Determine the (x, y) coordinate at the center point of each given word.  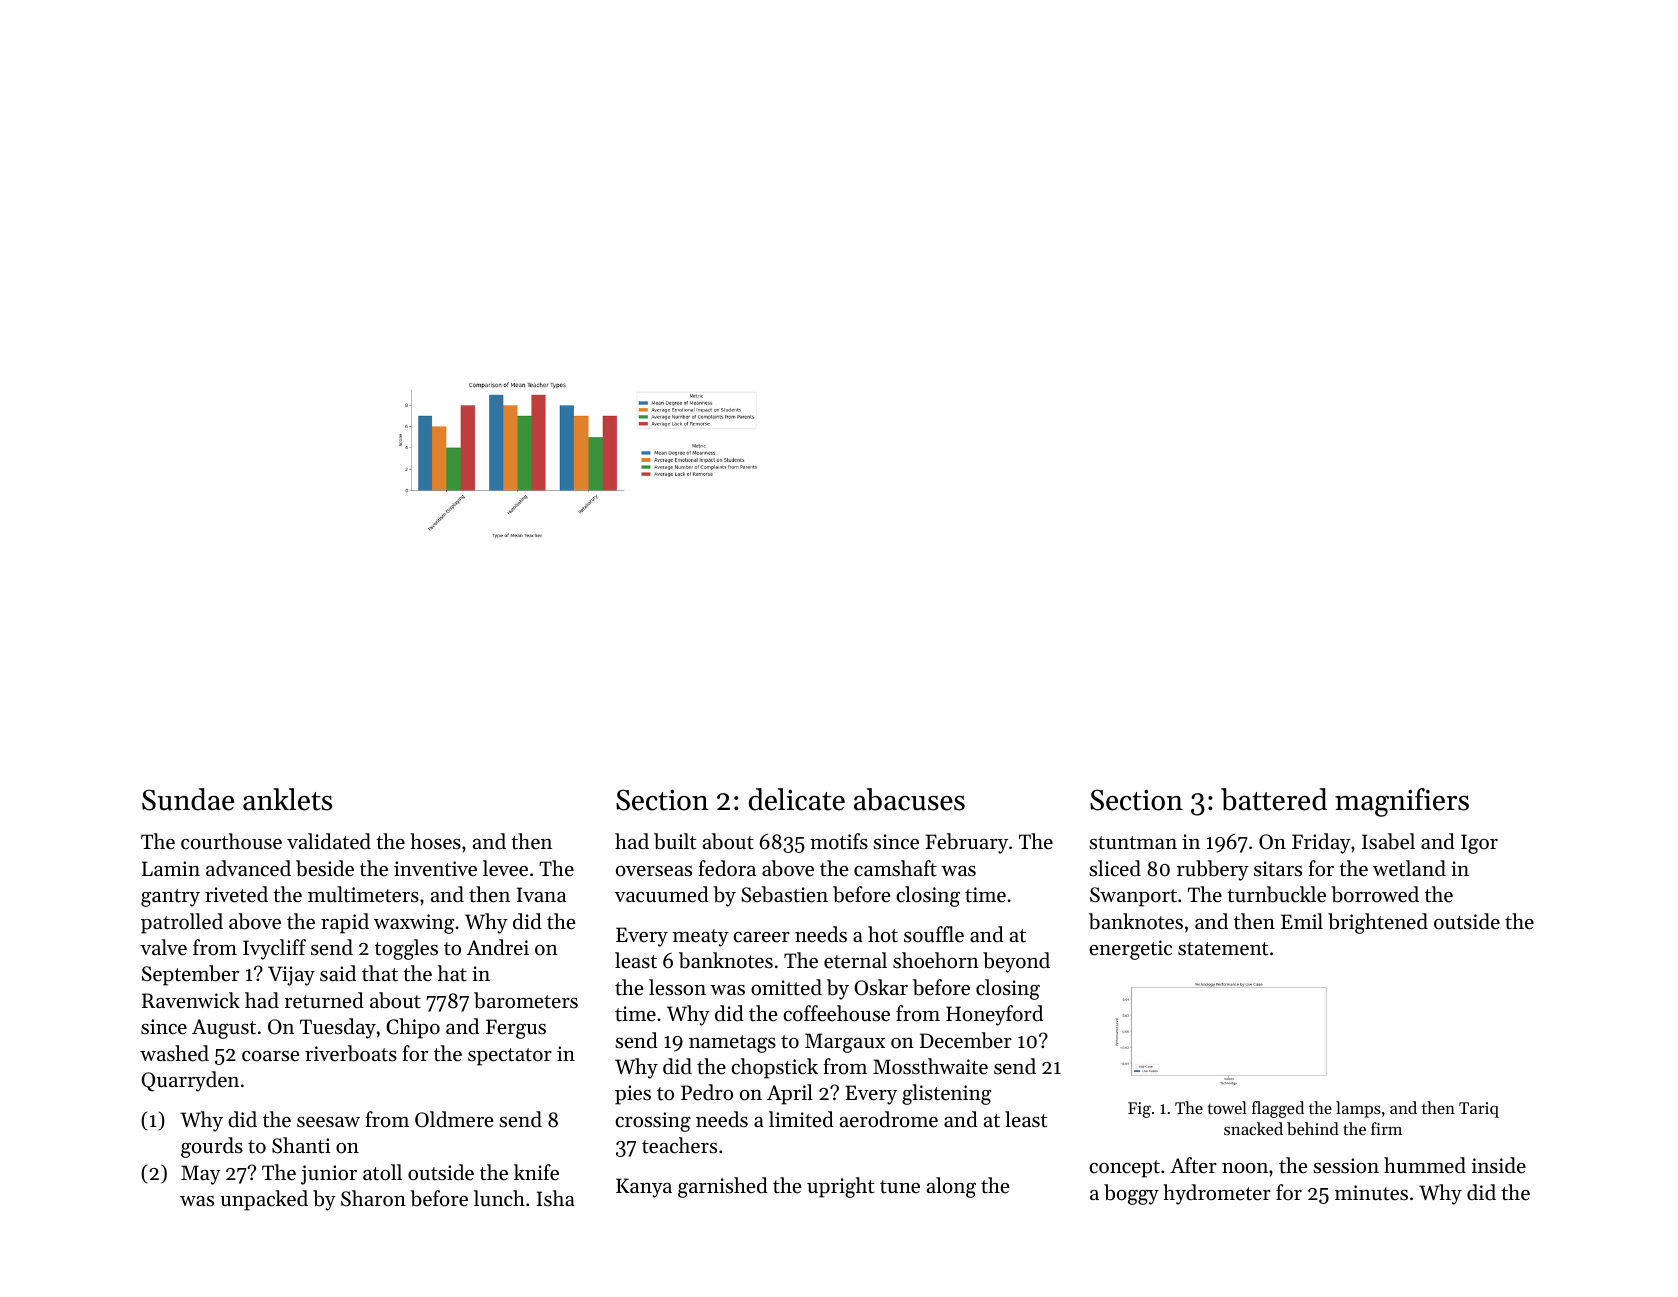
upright (840, 1187)
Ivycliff (274, 949)
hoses (435, 841)
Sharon (373, 1198)
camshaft (895, 868)
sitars (1278, 869)
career (761, 937)
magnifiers (1402, 802)
